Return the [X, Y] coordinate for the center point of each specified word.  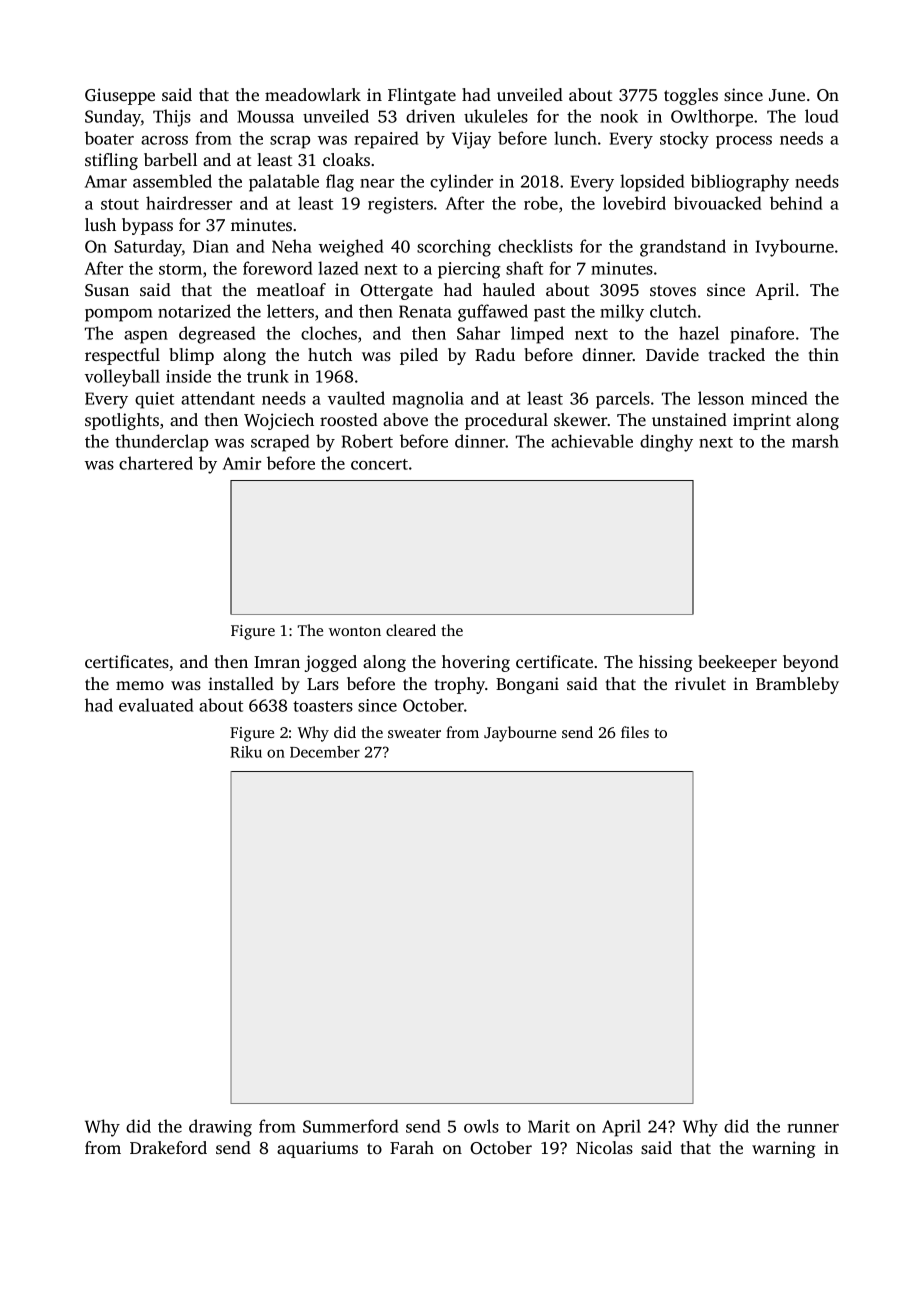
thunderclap [161, 443]
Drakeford [168, 1147]
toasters [323, 706]
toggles [691, 96]
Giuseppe [120, 96]
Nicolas [604, 1147]
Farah [412, 1147]
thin [824, 354]
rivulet [700, 683]
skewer [581, 419]
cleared [411, 630]
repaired [386, 140]
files [635, 732]
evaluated [156, 705]
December [325, 752]
